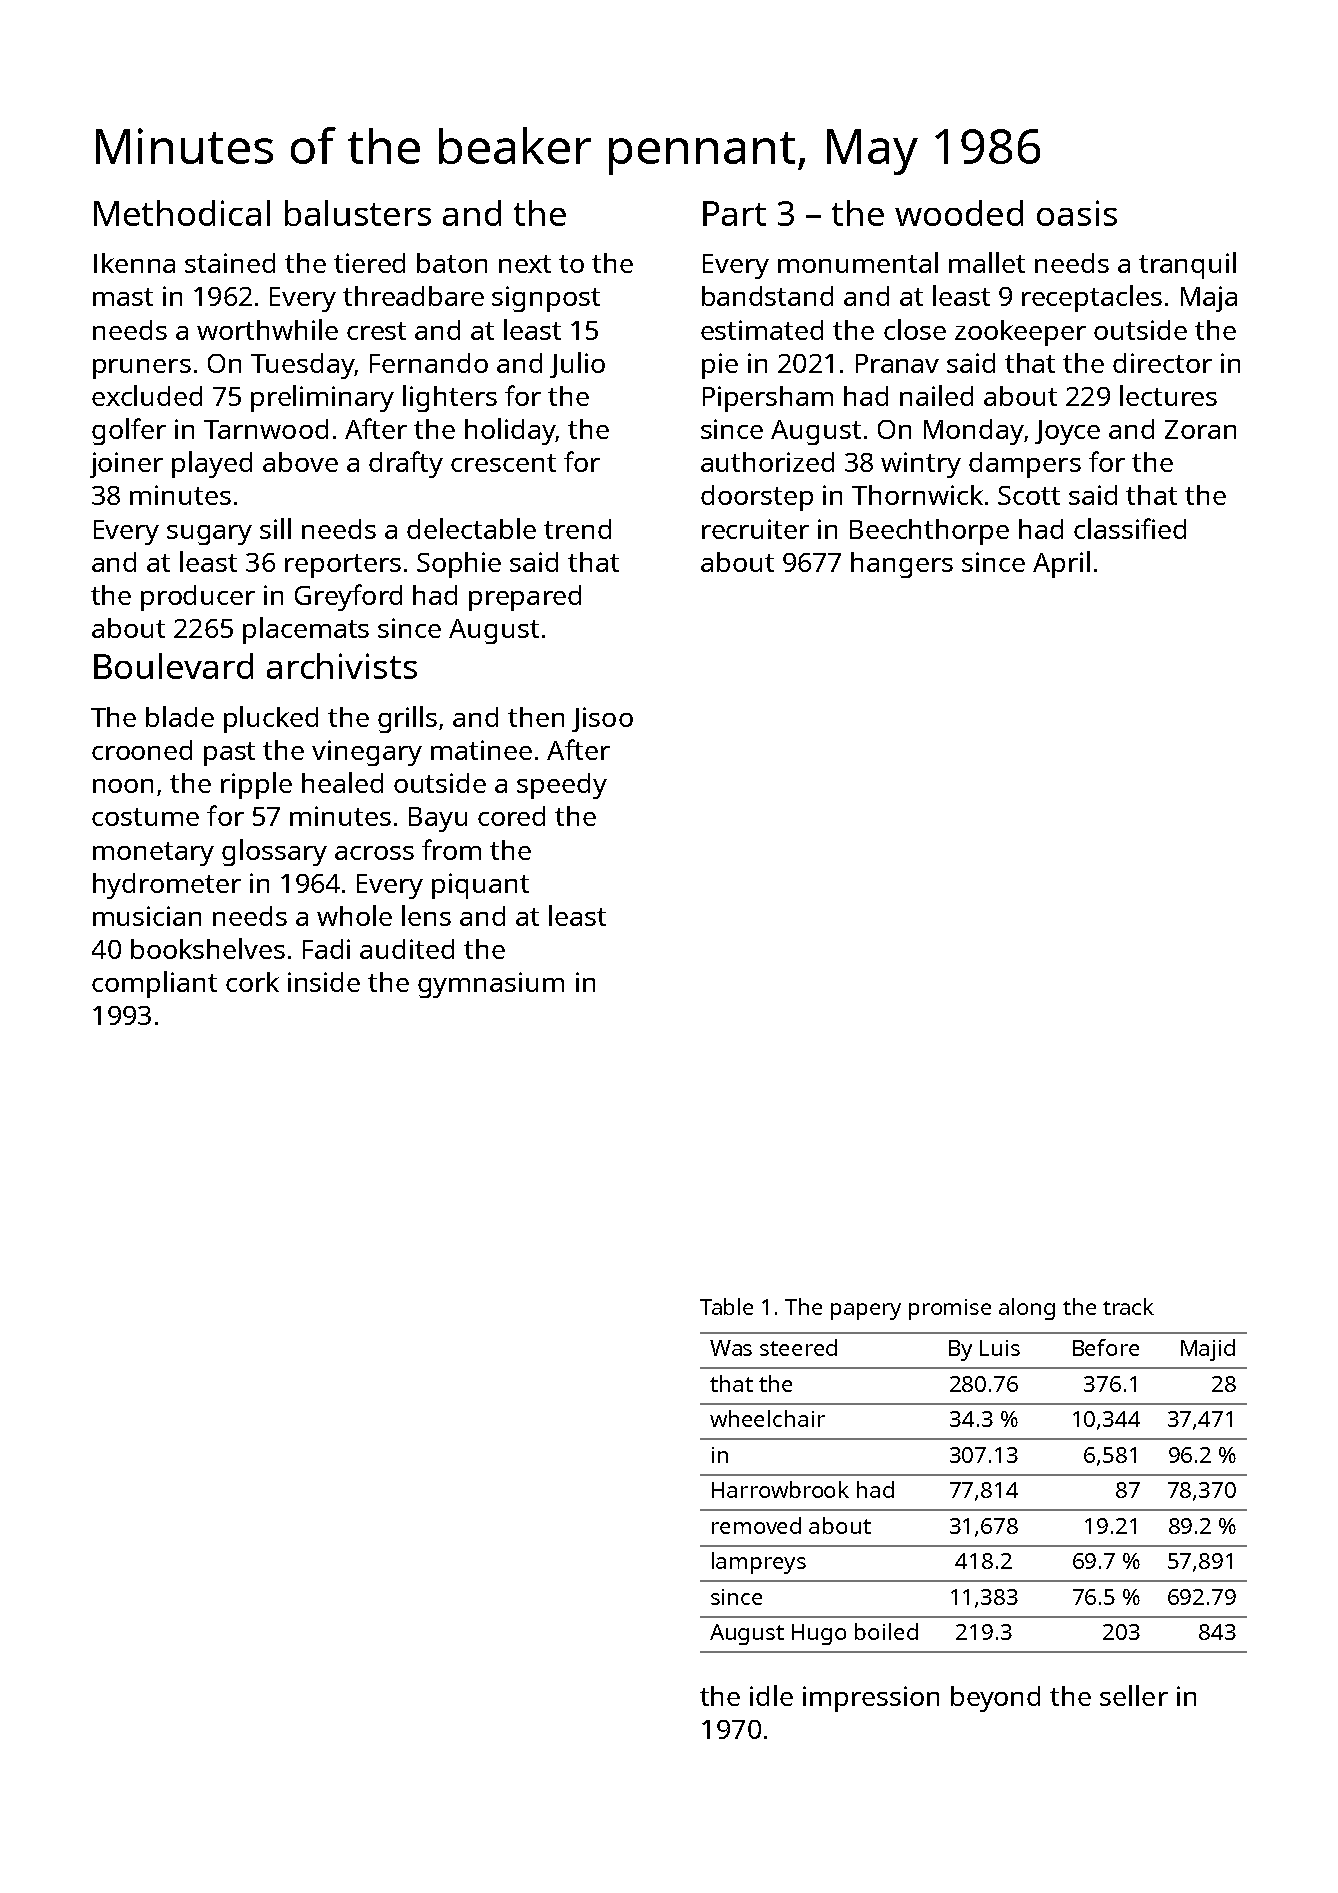 The image size is (1338, 1893). What do you see at coordinates (536, 717) in the screenshot?
I see `then` at bounding box center [536, 717].
